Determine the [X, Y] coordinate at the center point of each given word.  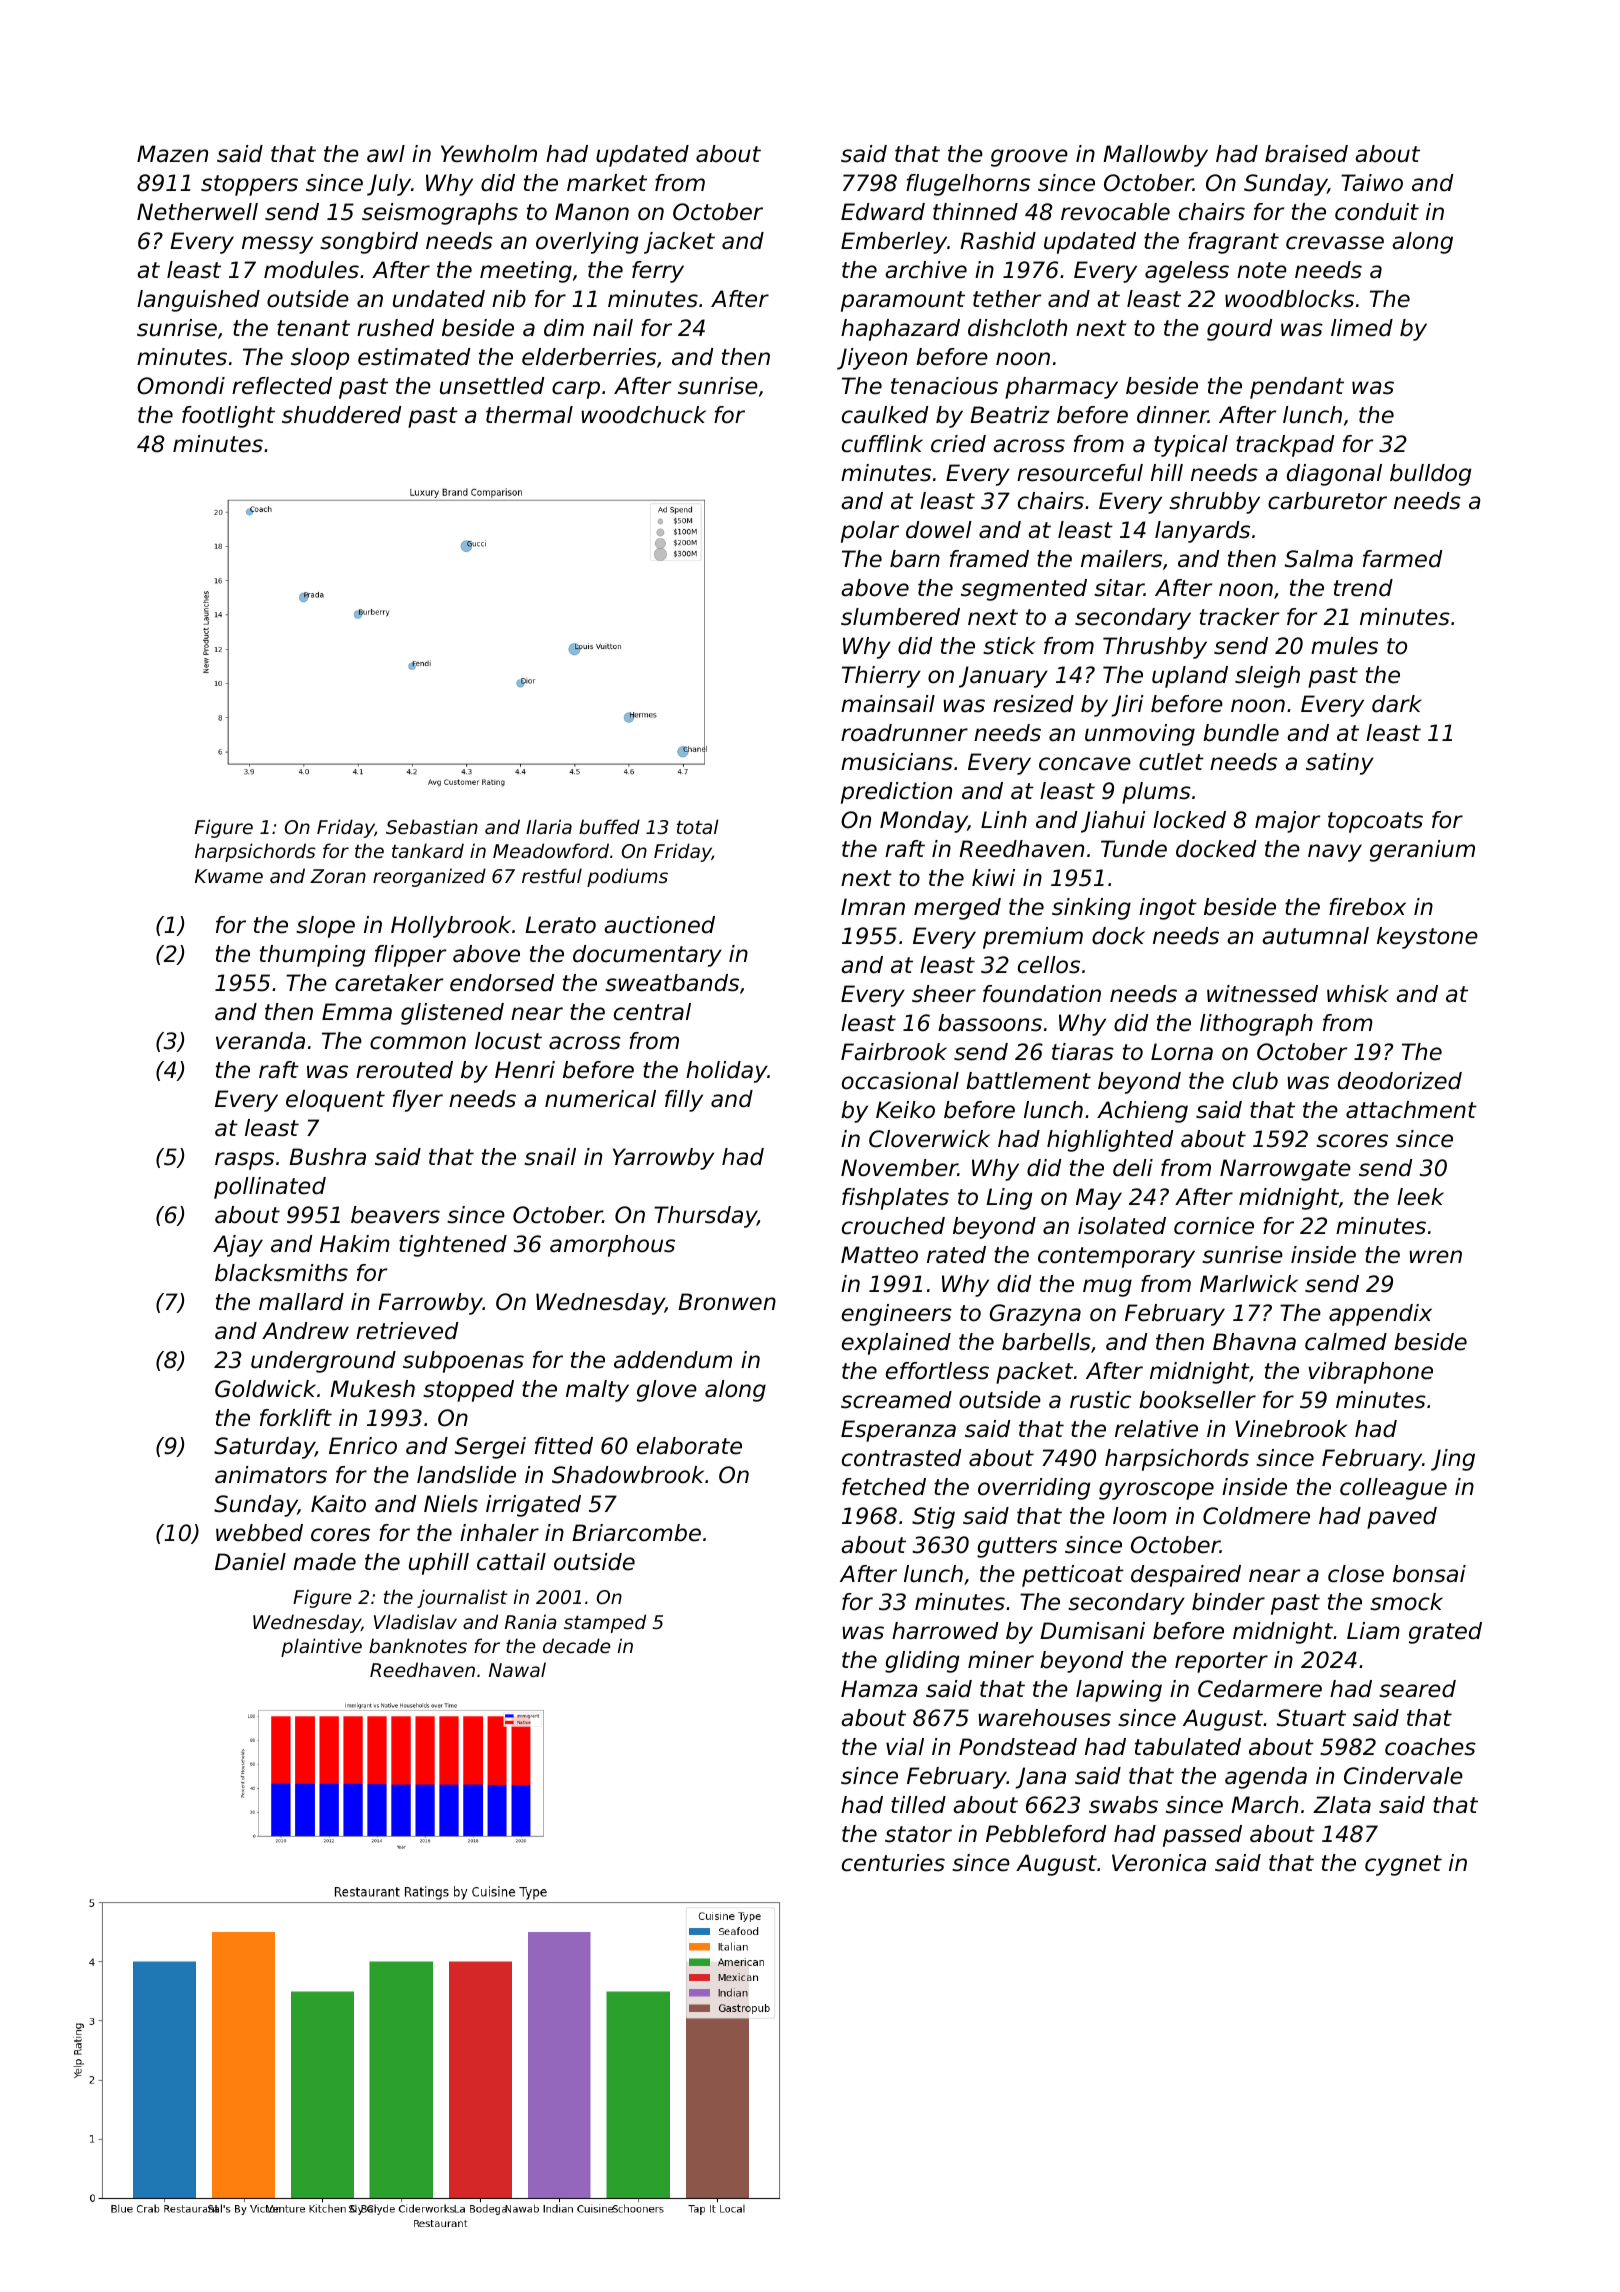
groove [1029, 158]
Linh [1004, 819]
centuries [893, 1863]
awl [386, 154]
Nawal [517, 1669]
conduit [1377, 212]
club [1255, 1081]
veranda [260, 1041]
